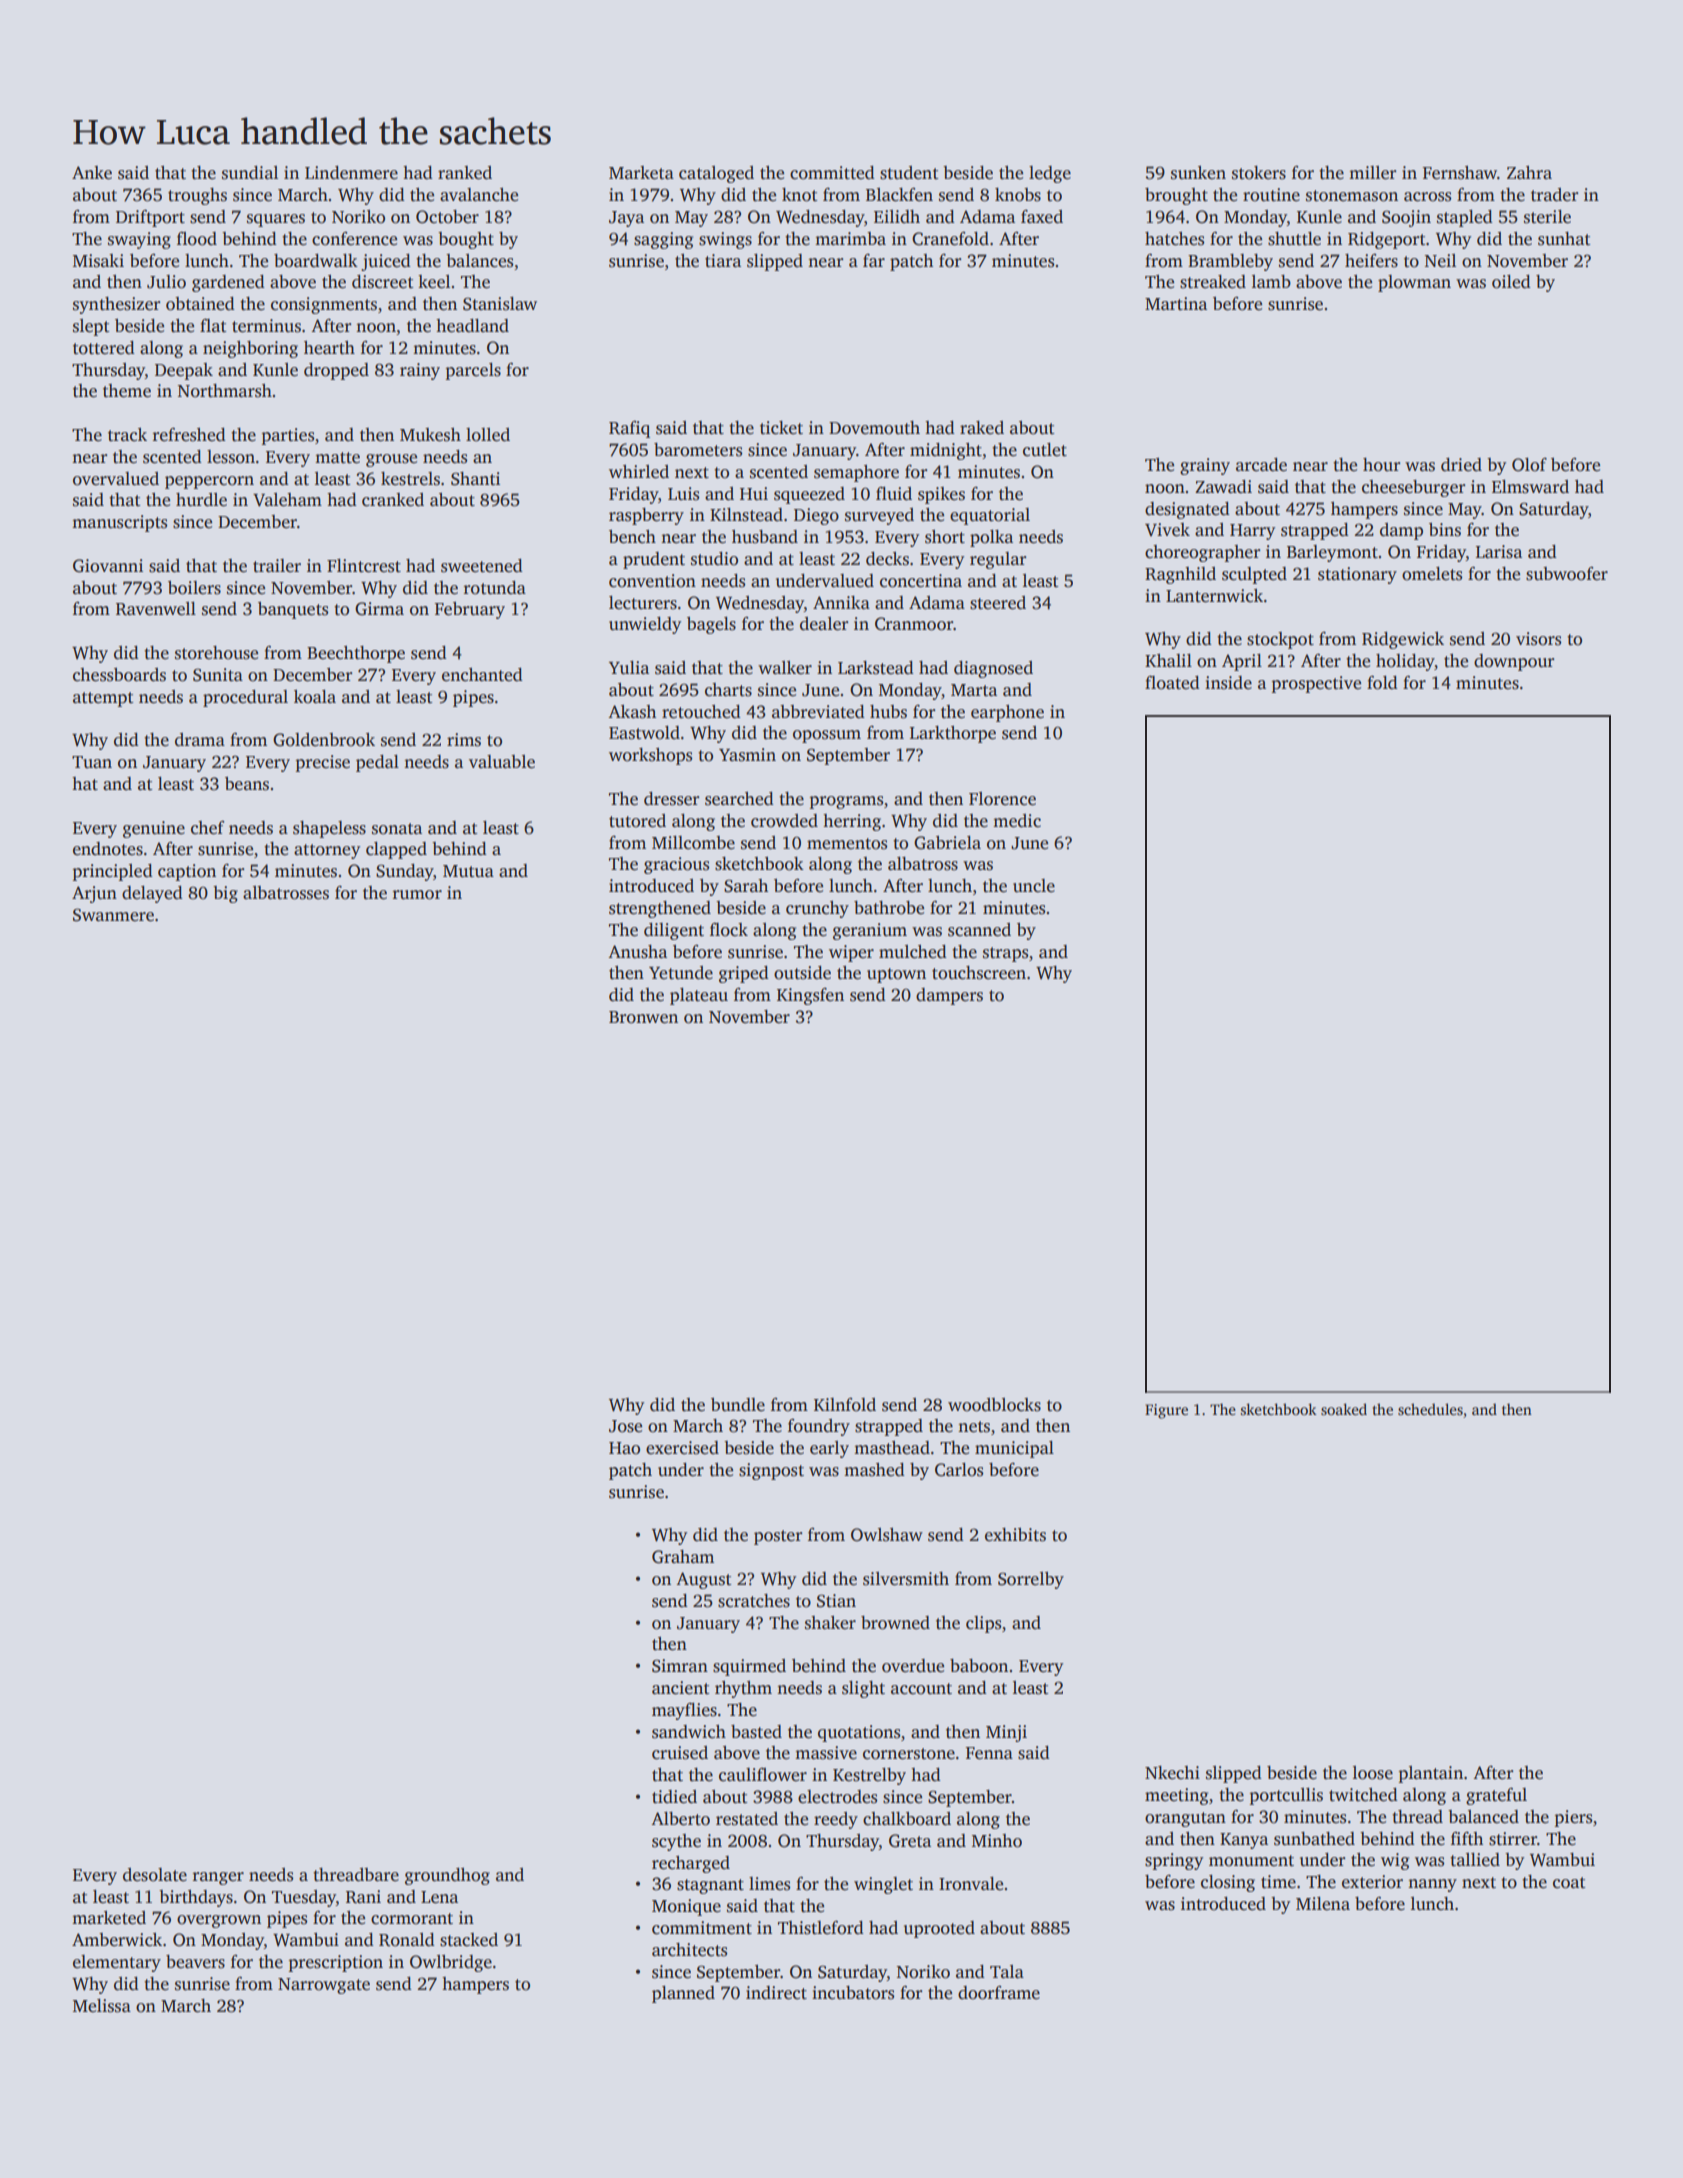  I want to click on soaked, so click(1344, 1409).
